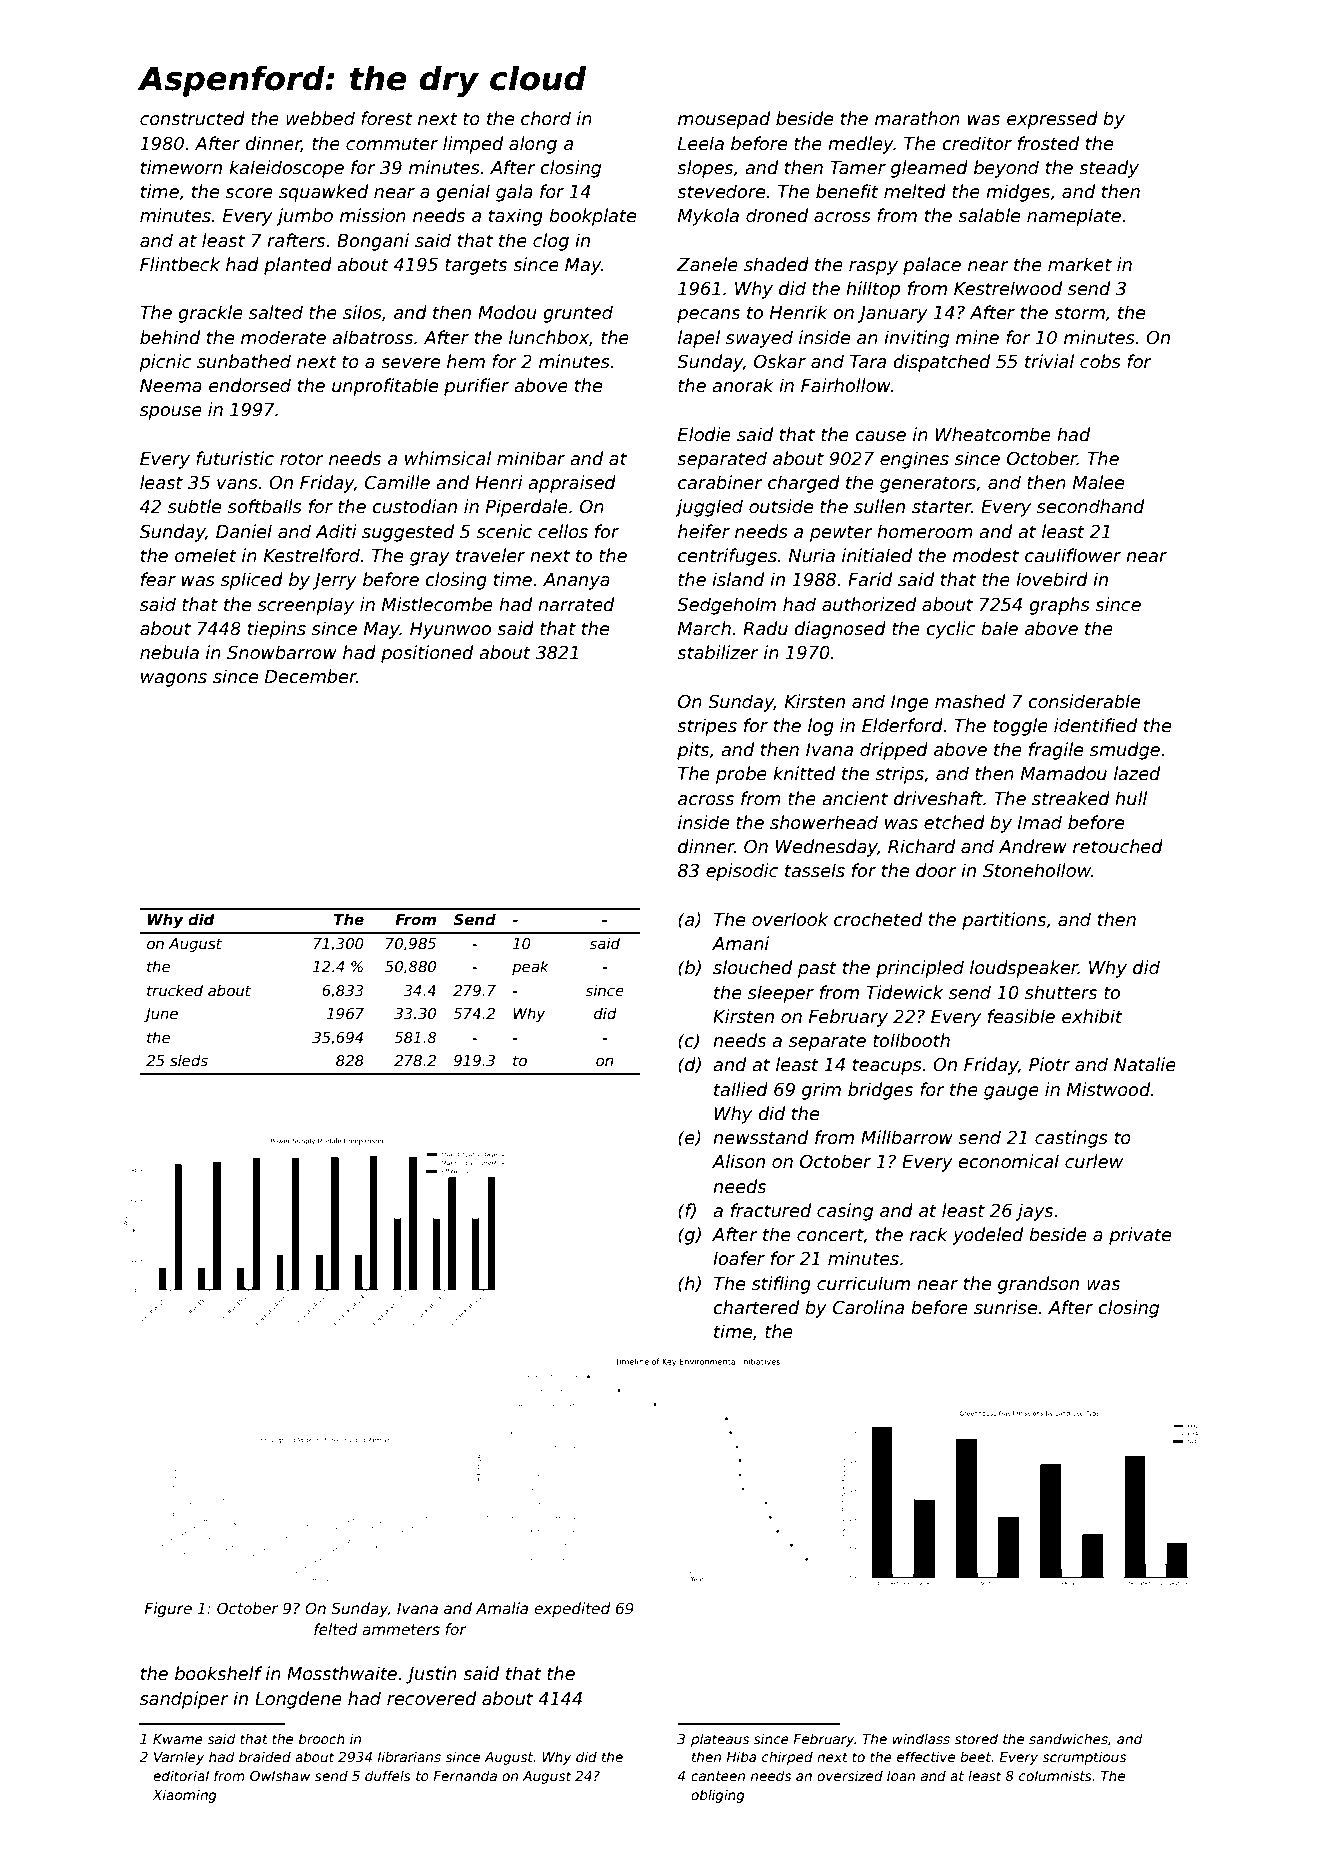  I want to click on retouched, so click(1118, 846).
